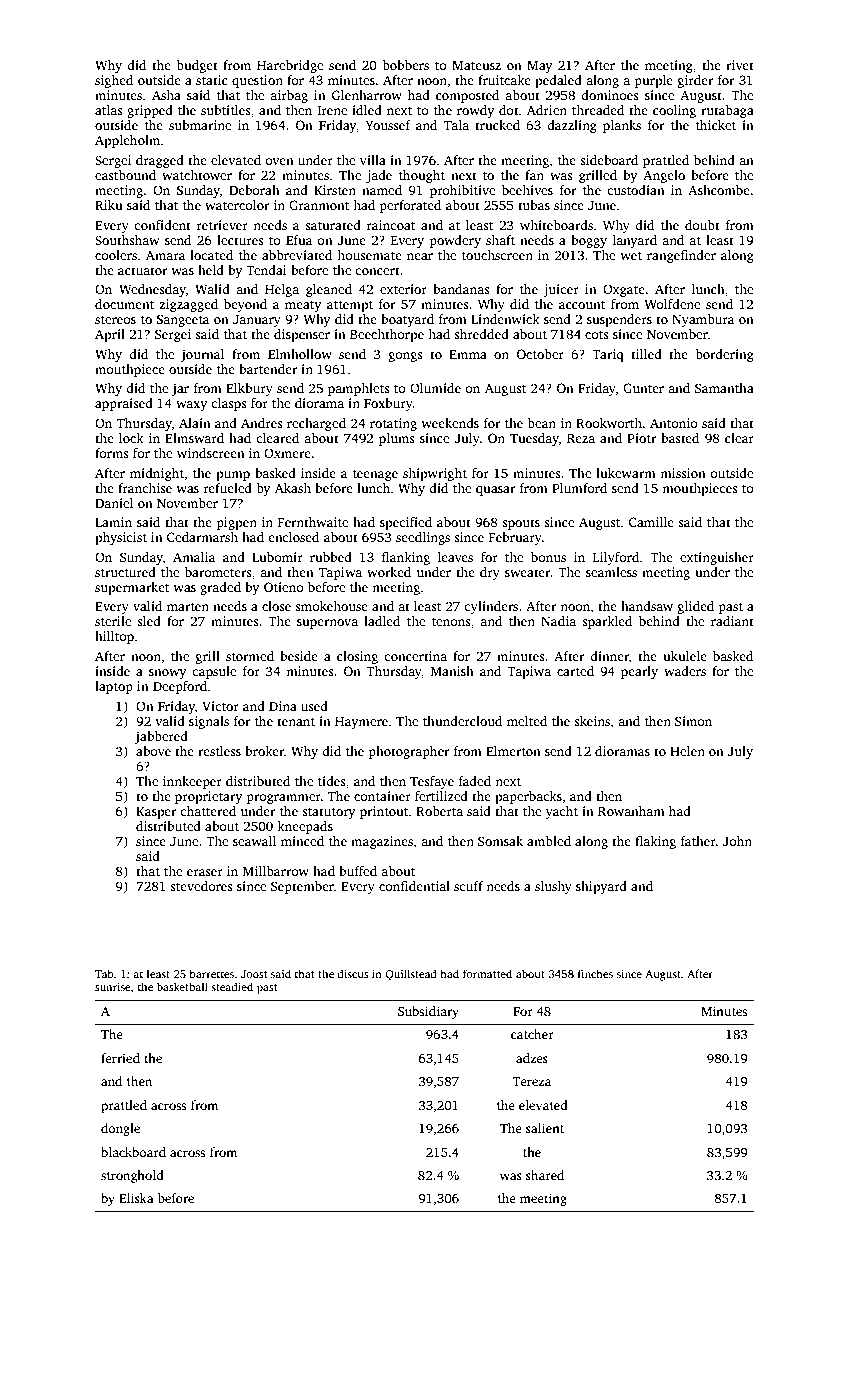 This screenshot has width=849, height=1400. I want to click on flanking, so click(406, 558).
